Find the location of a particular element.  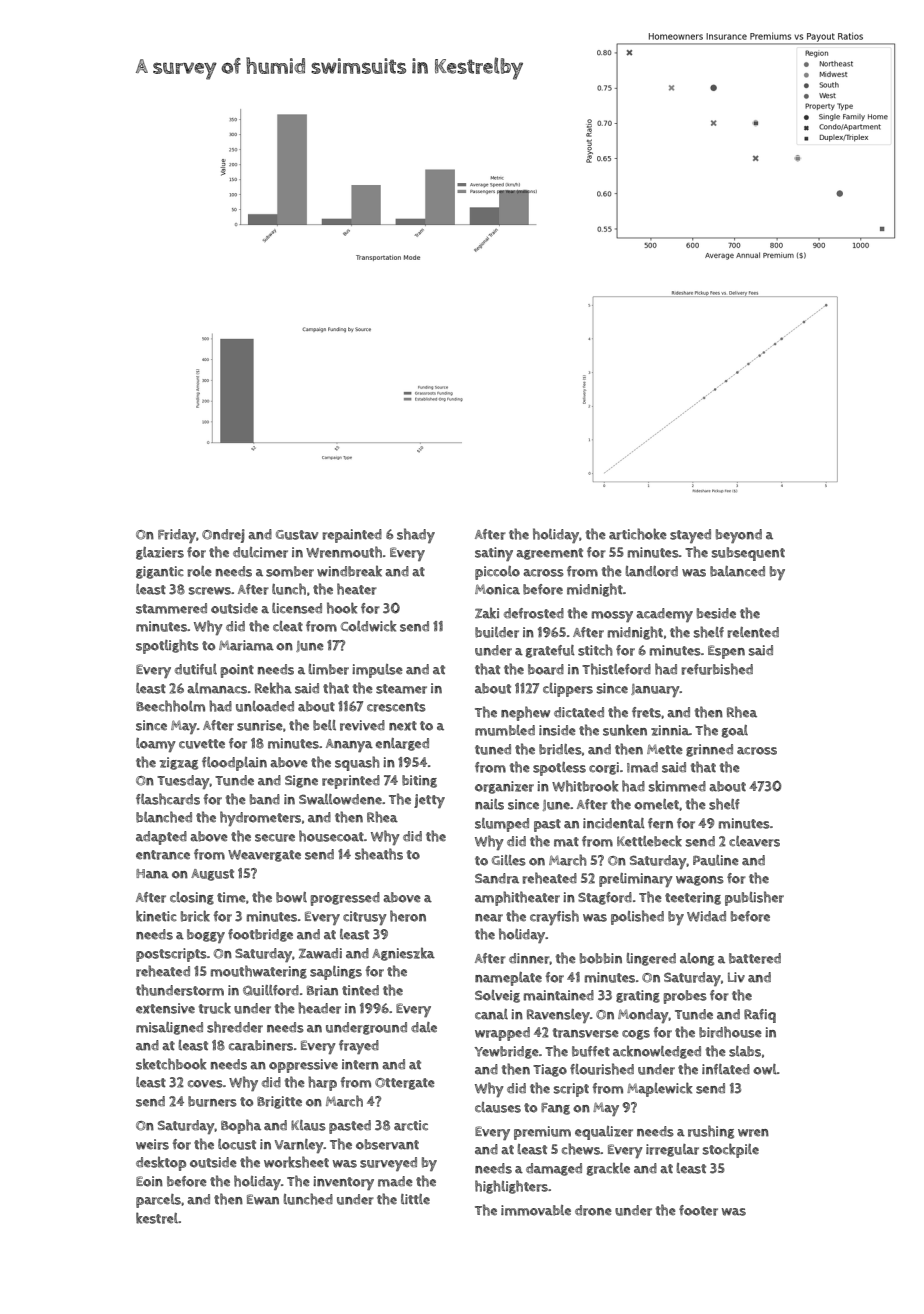

stayed is located at coordinates (690, 536).
